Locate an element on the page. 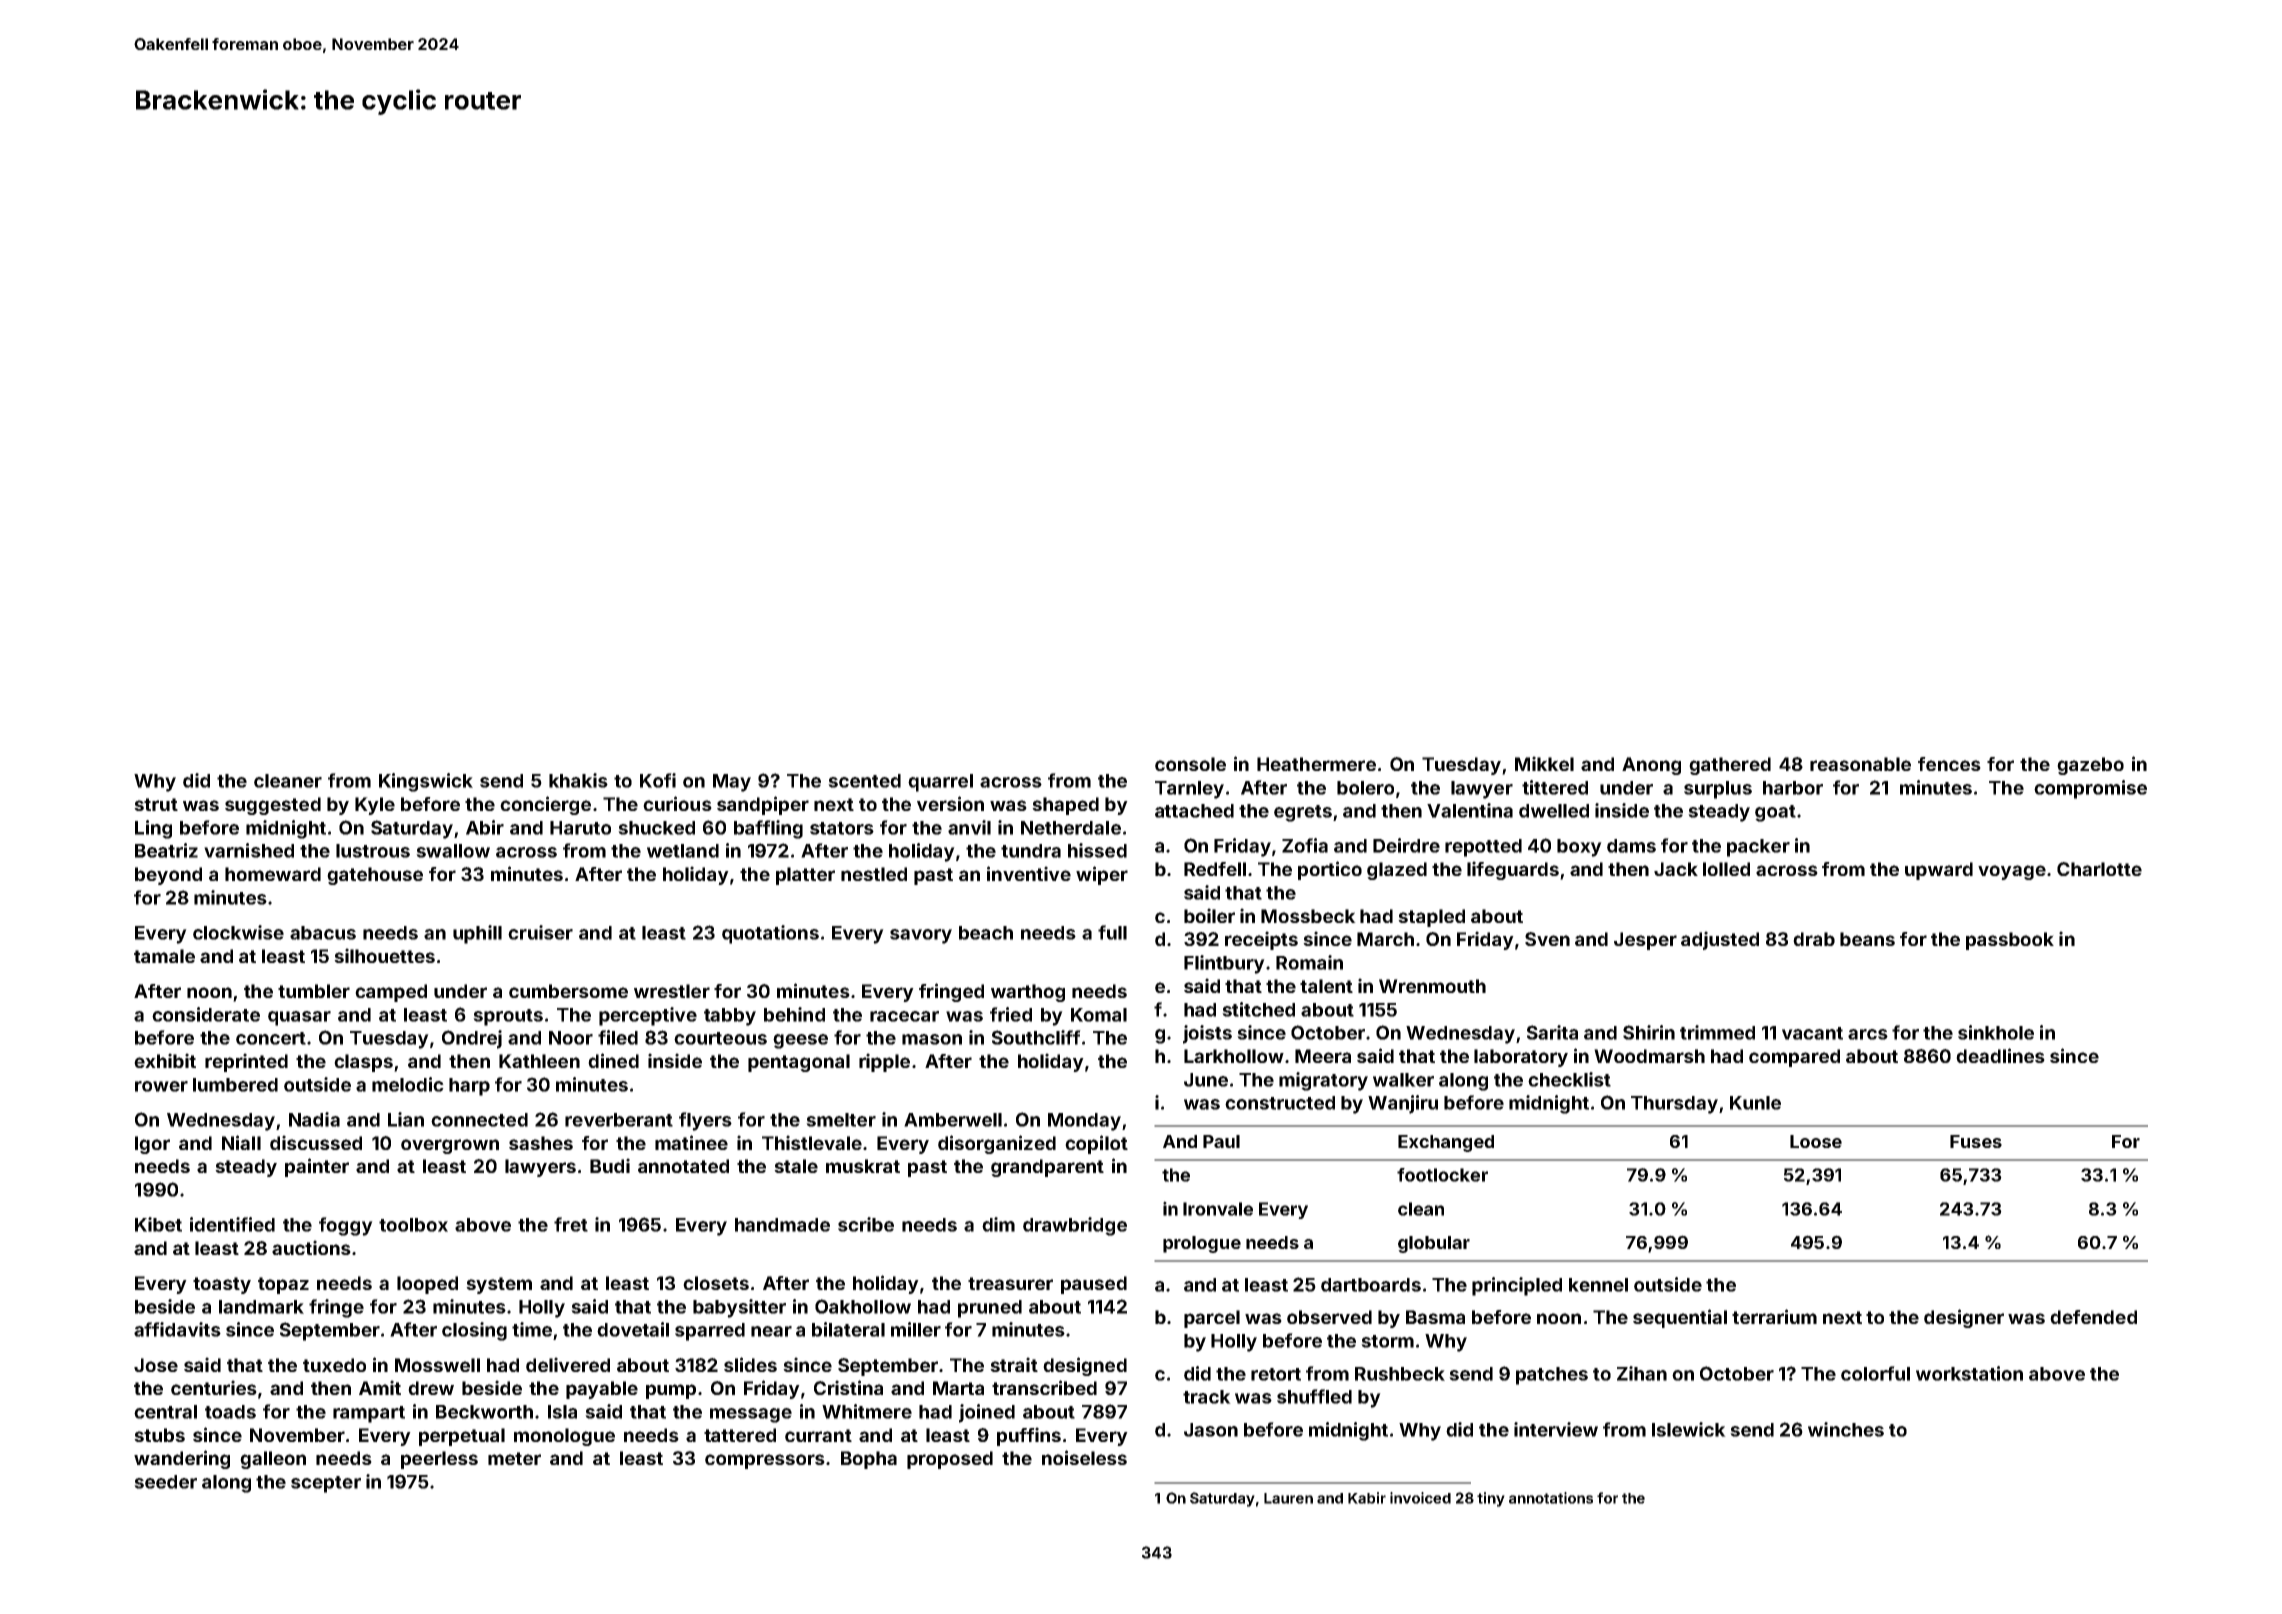 The height and width of the document is (1614, 2282). looped is located at coordinates (427, 1285).
